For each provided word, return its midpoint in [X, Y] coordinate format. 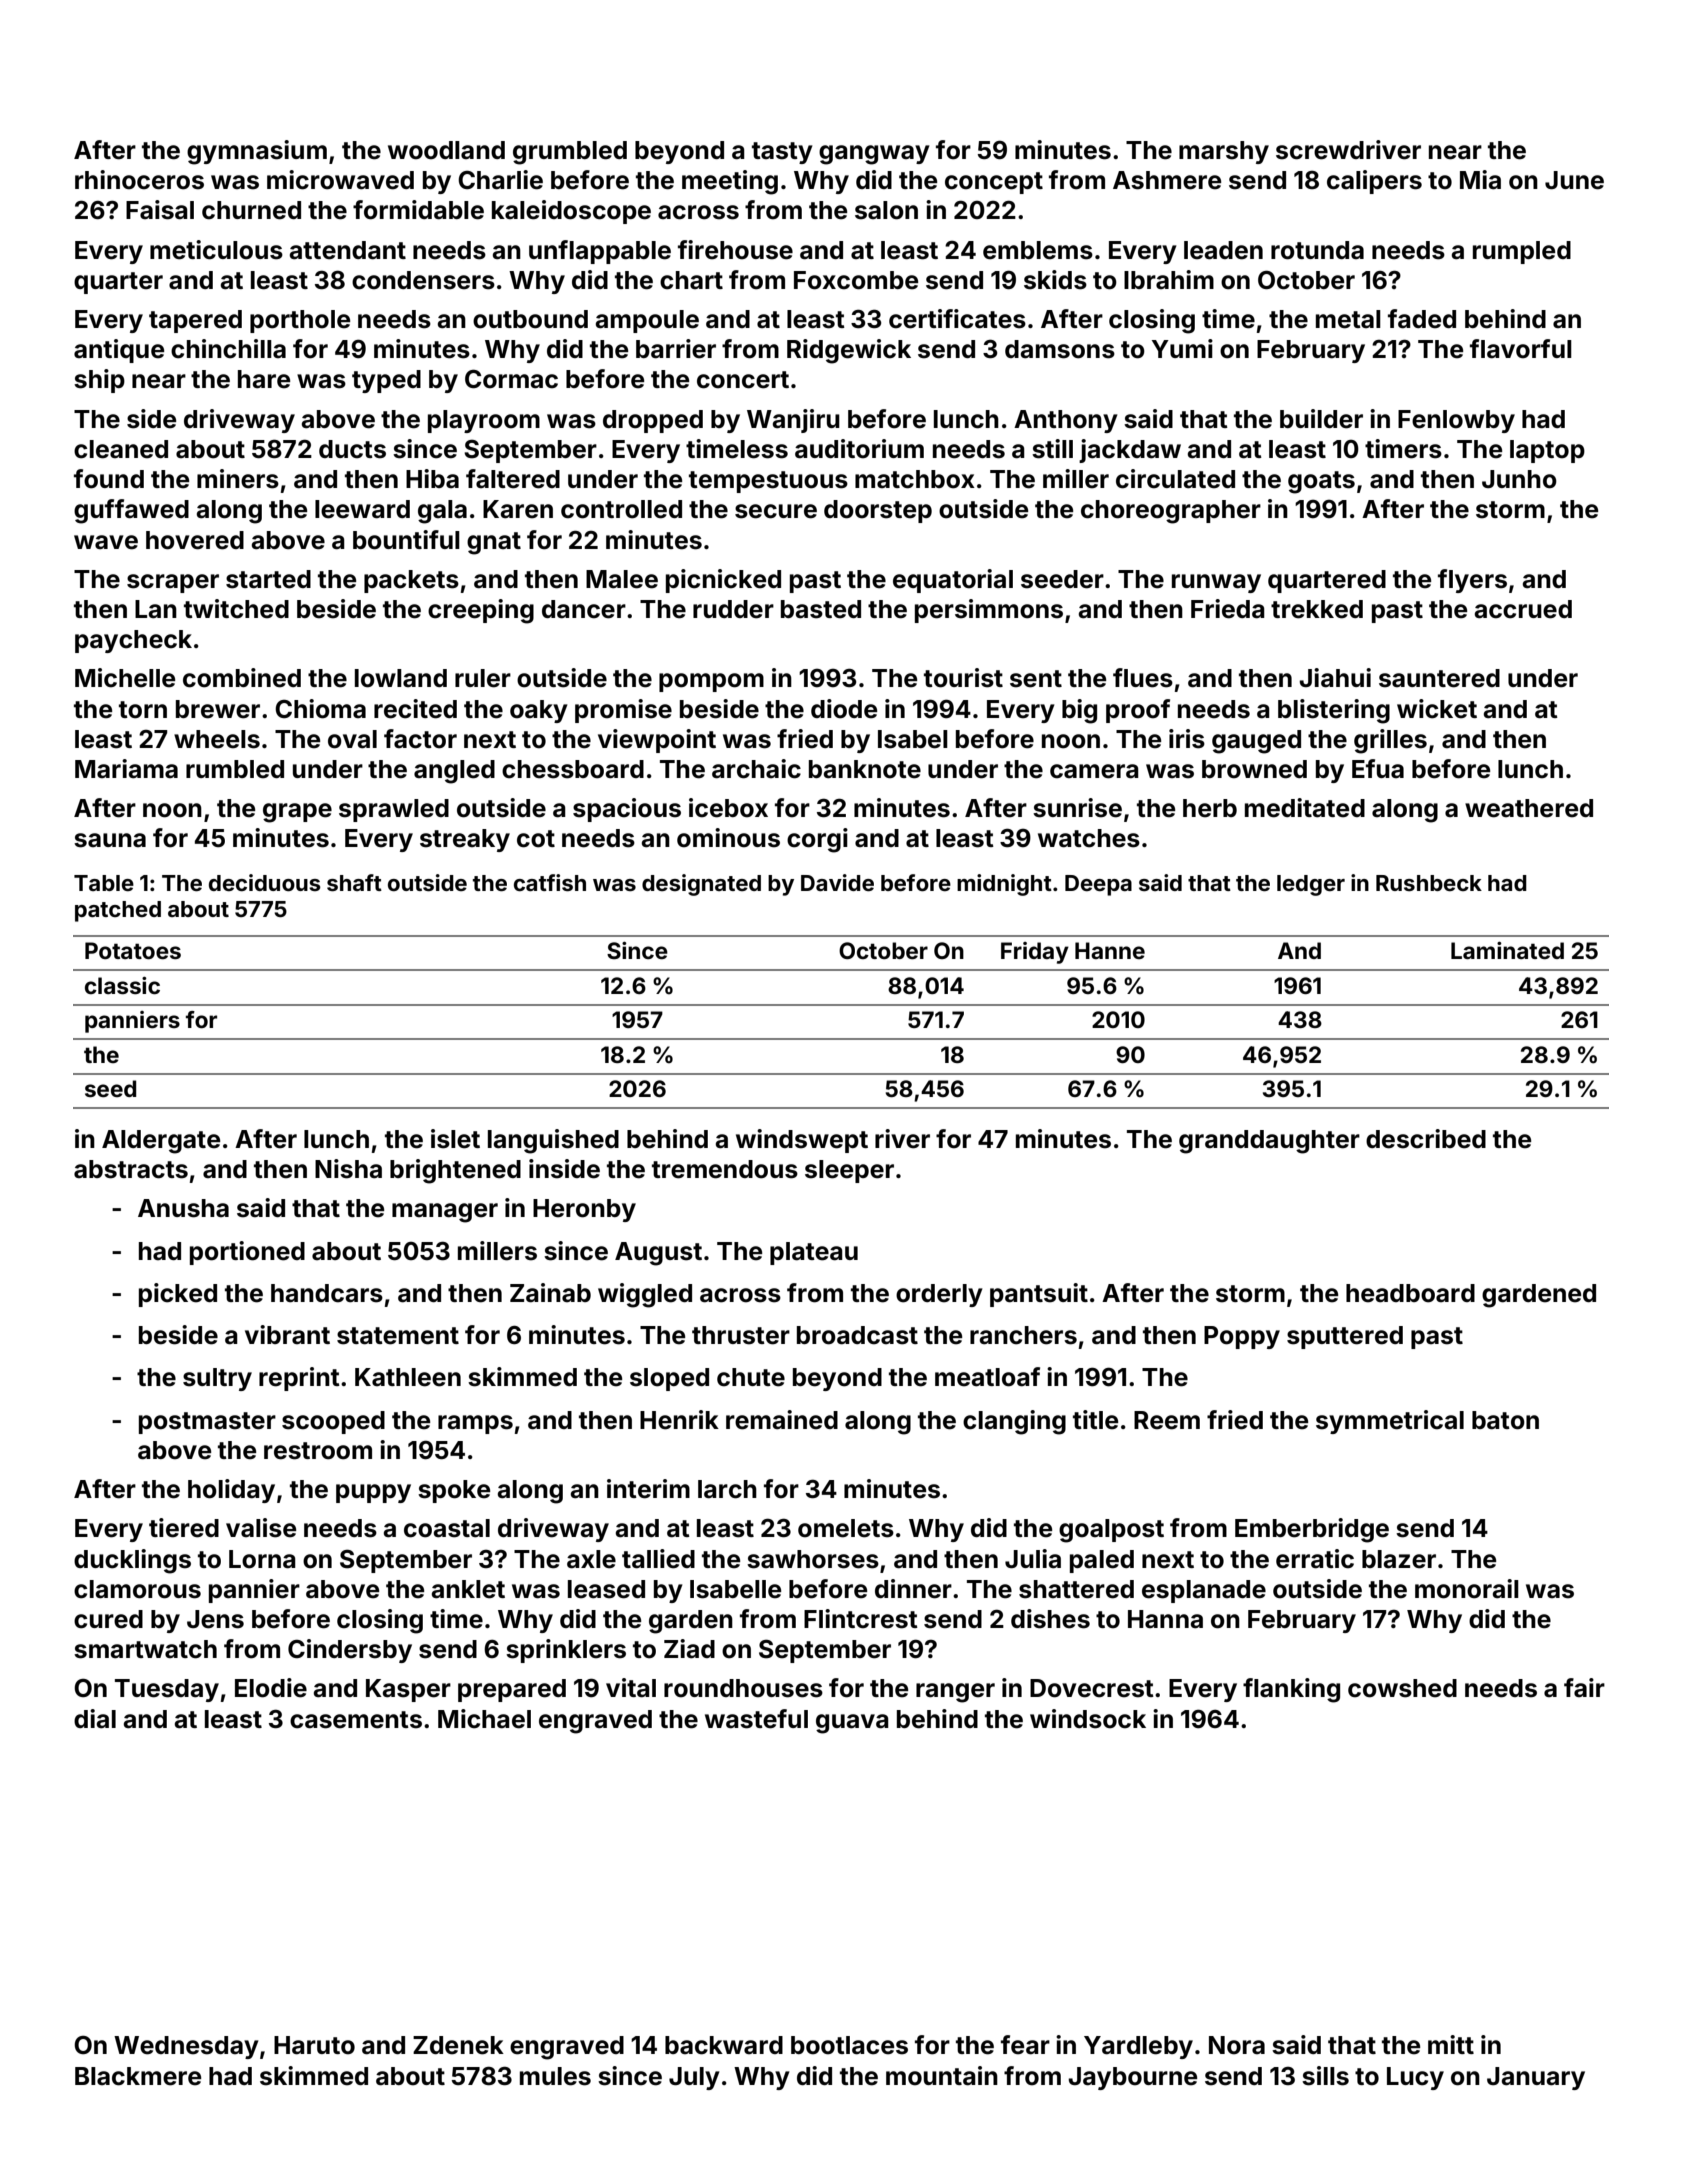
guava [852, 1724]
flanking [1291, 1690]
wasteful [756, 1719]
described [1426, 1139]
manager [445, 1213]
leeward [362, 509]
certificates [957, 319]
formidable [418, 210]
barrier [676, 349]
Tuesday [167, 1690]
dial [95, 1719]
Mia [1480, 180]
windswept [802, 1141]
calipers [1374, 182]
